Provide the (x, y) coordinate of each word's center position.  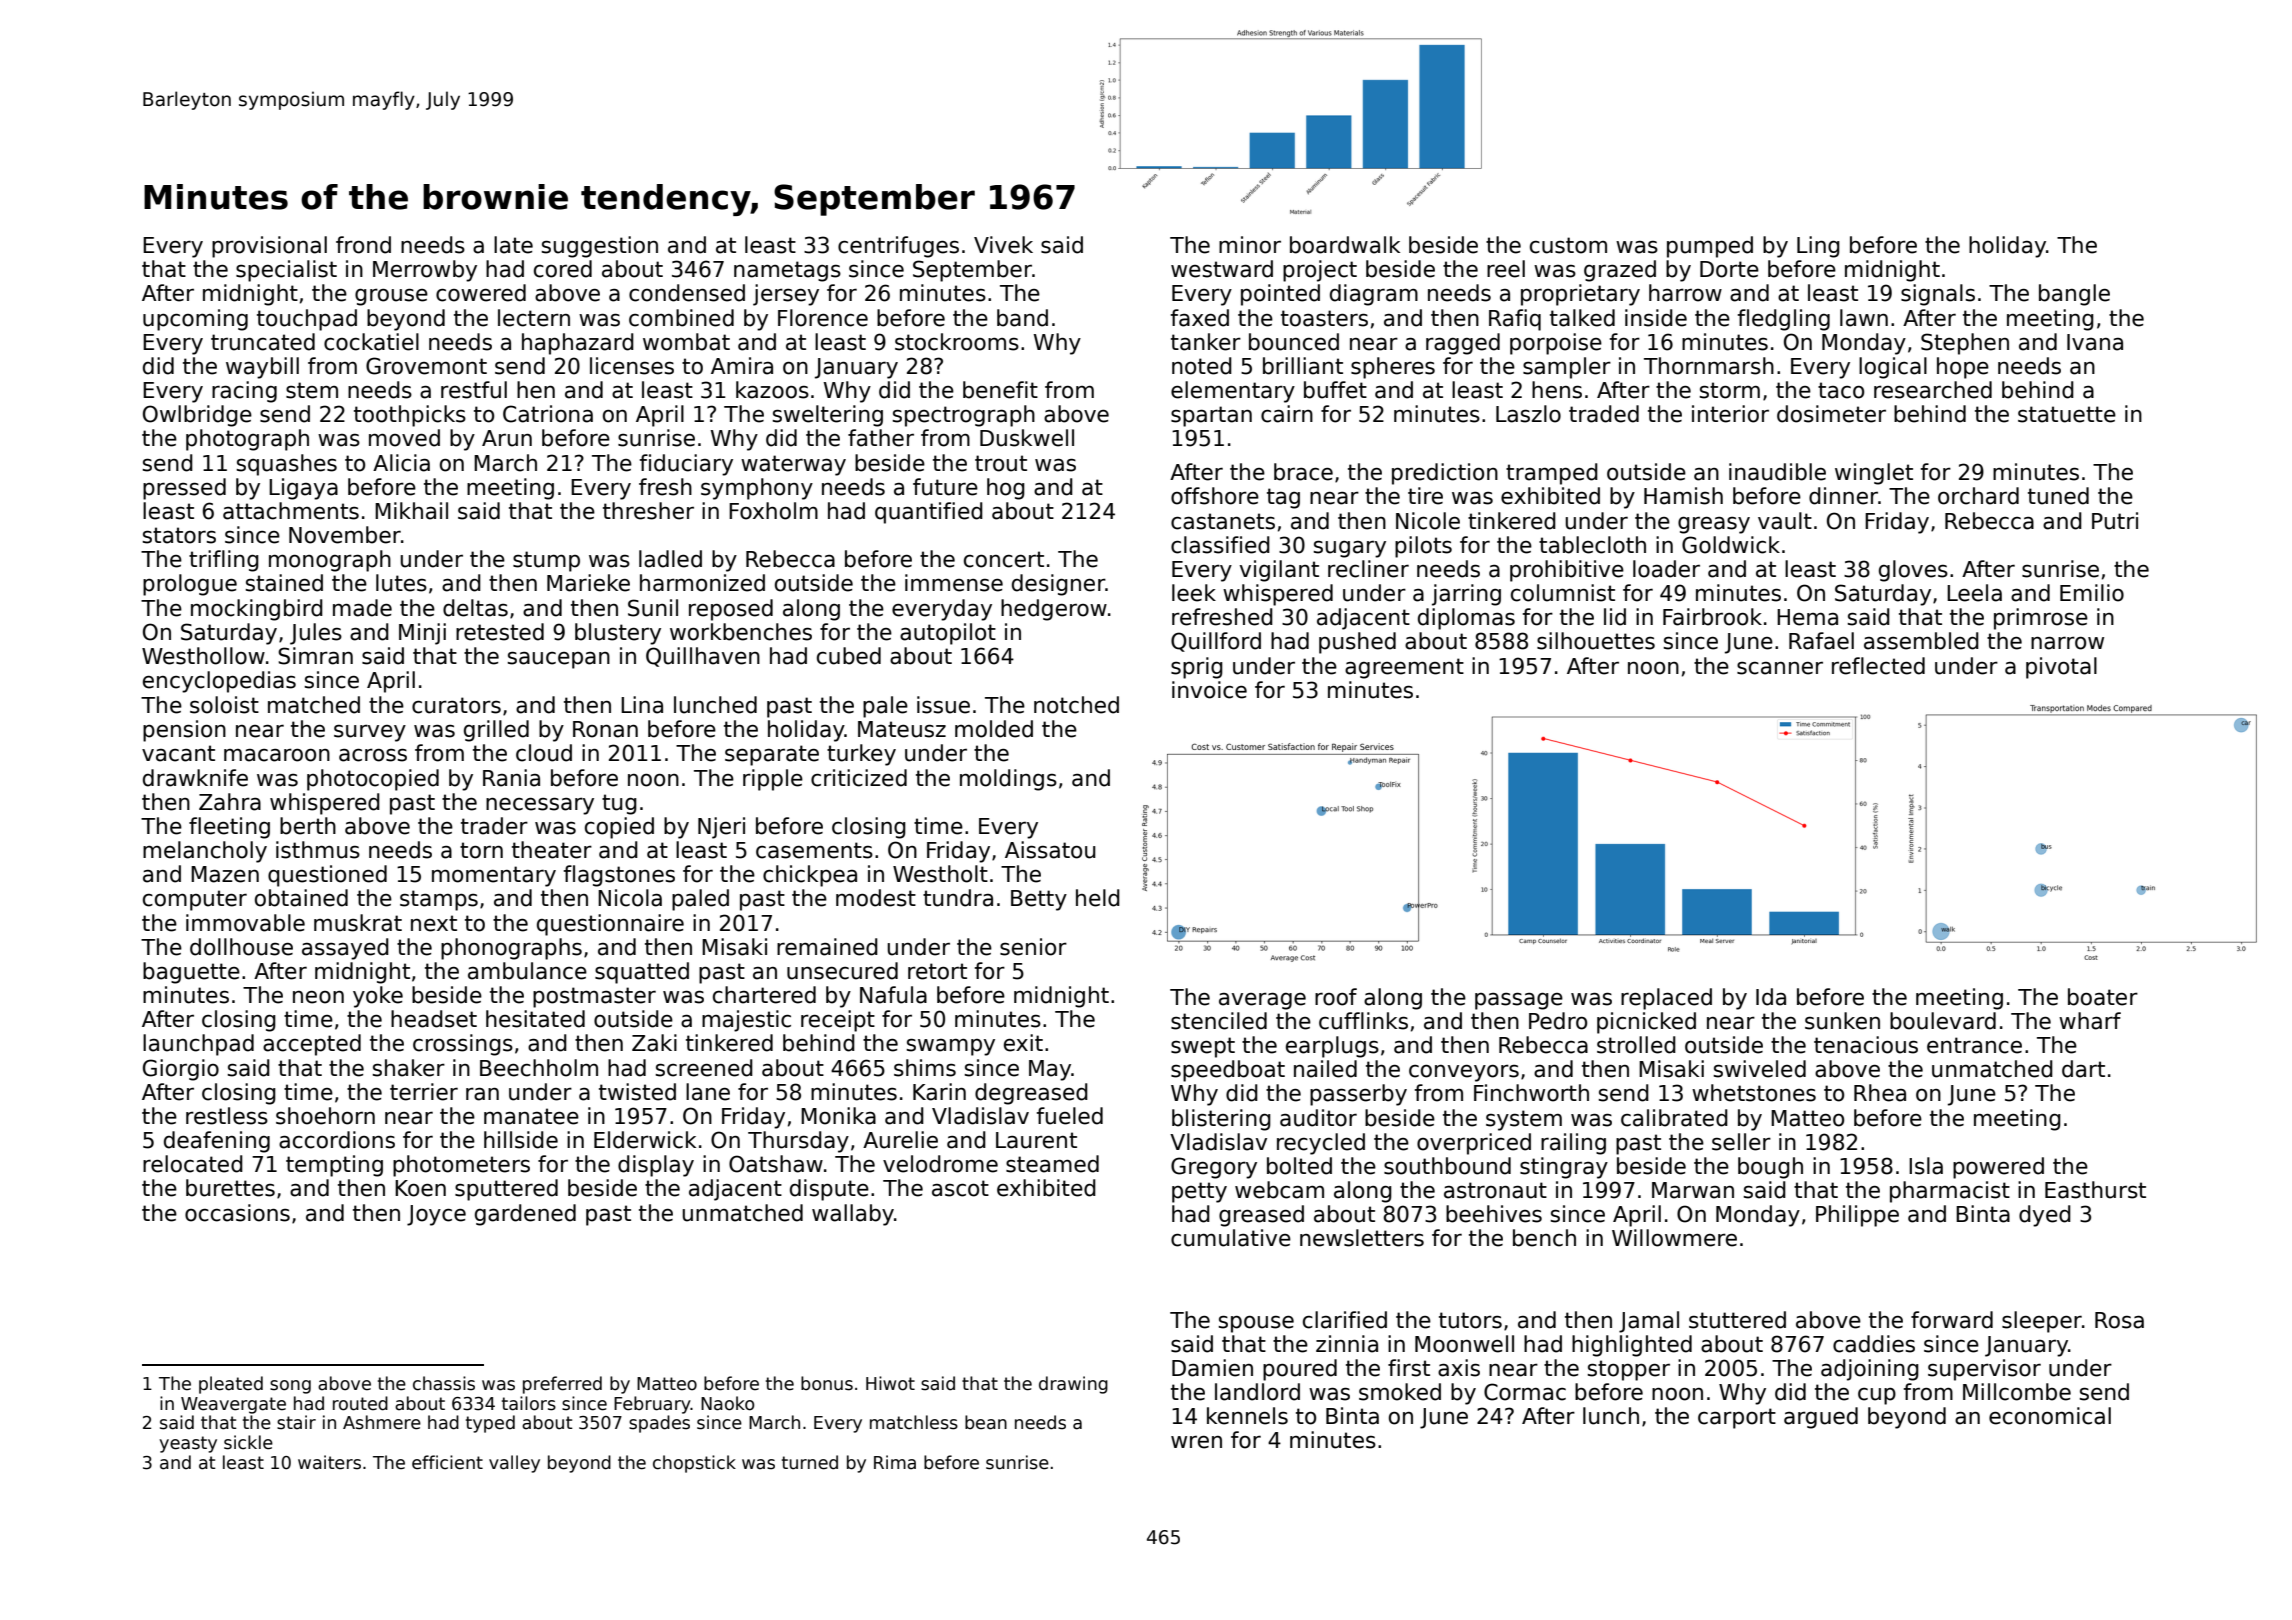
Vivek (1003, 245)
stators (179, 535)
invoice (1209, 690)
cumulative (1231, 1238)
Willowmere (1674, 1238)
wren (1196, 1442)
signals (1938, 295)
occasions (237, 1213)
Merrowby (425, 271)
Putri (2115, 521)
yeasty (188, 1444)
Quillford (1216, 642)
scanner (1780, 668)
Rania (511, 778)
